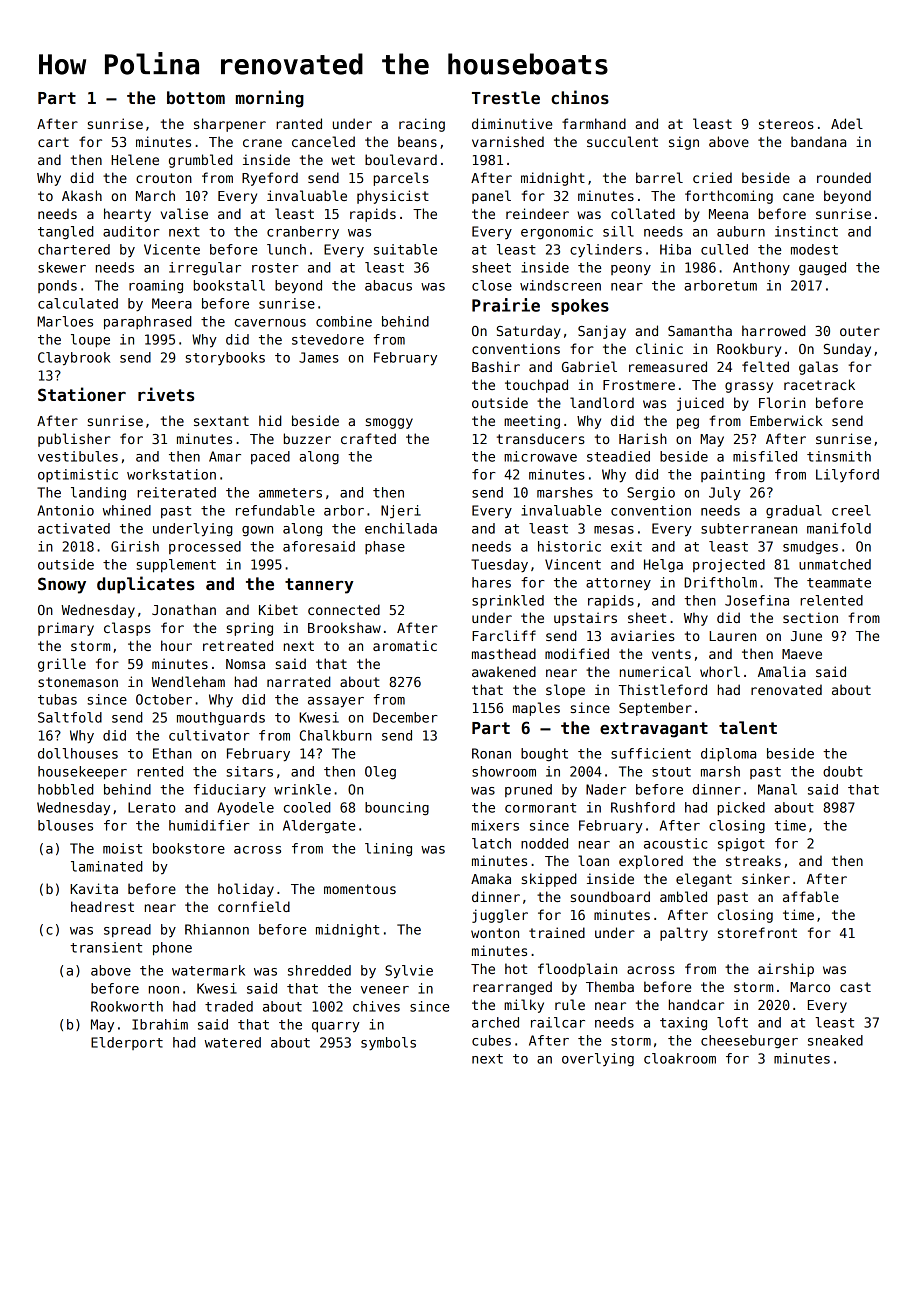 Image resolution: width=924 pixels, height=1308 pixels. What do you see at coordinates (172, 249) in the screenshot?
I see `Vicente` at bounding box center [172, 249].
